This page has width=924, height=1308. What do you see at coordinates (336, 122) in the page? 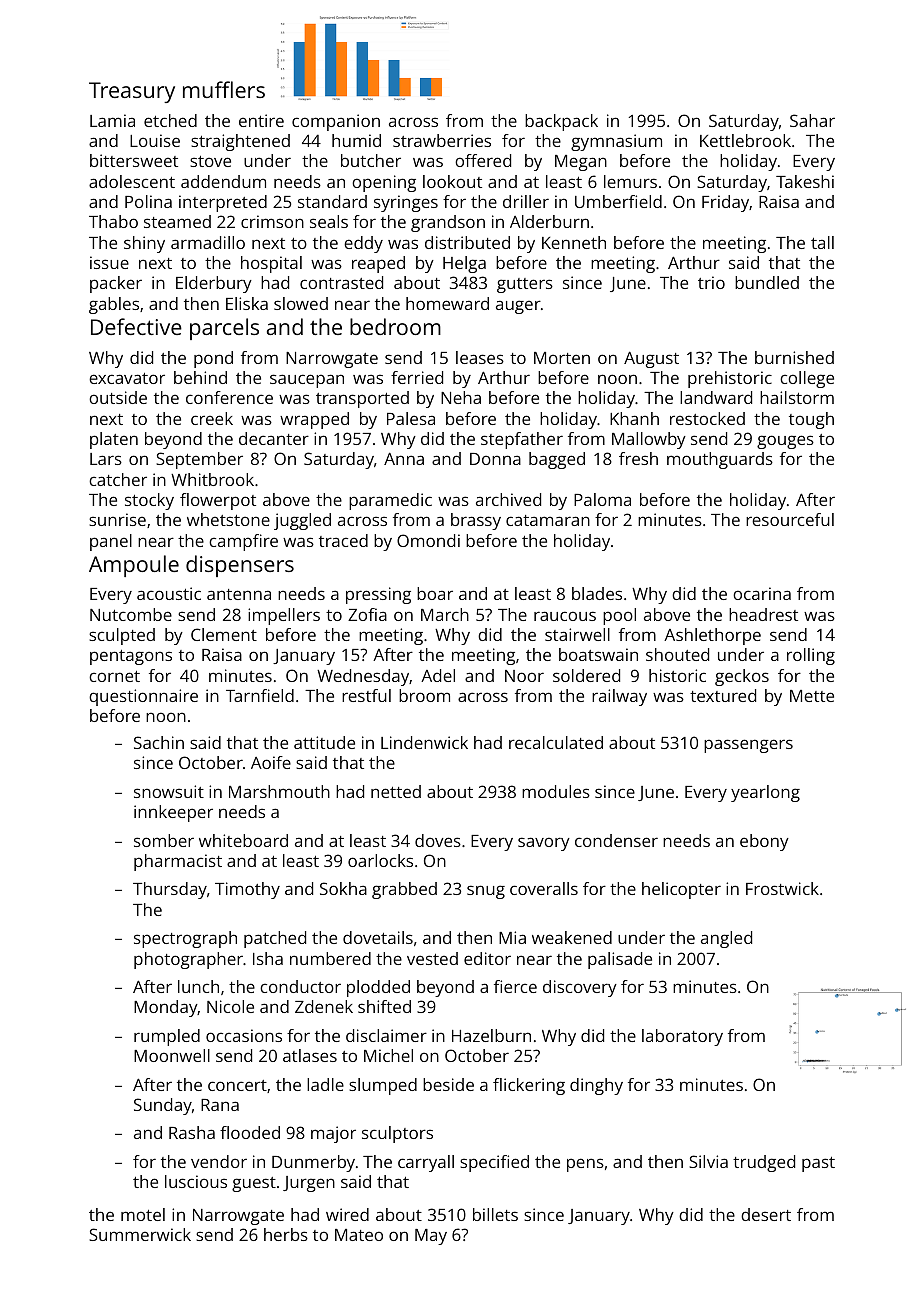
I see `companion` at bounding box center [336, 122].
